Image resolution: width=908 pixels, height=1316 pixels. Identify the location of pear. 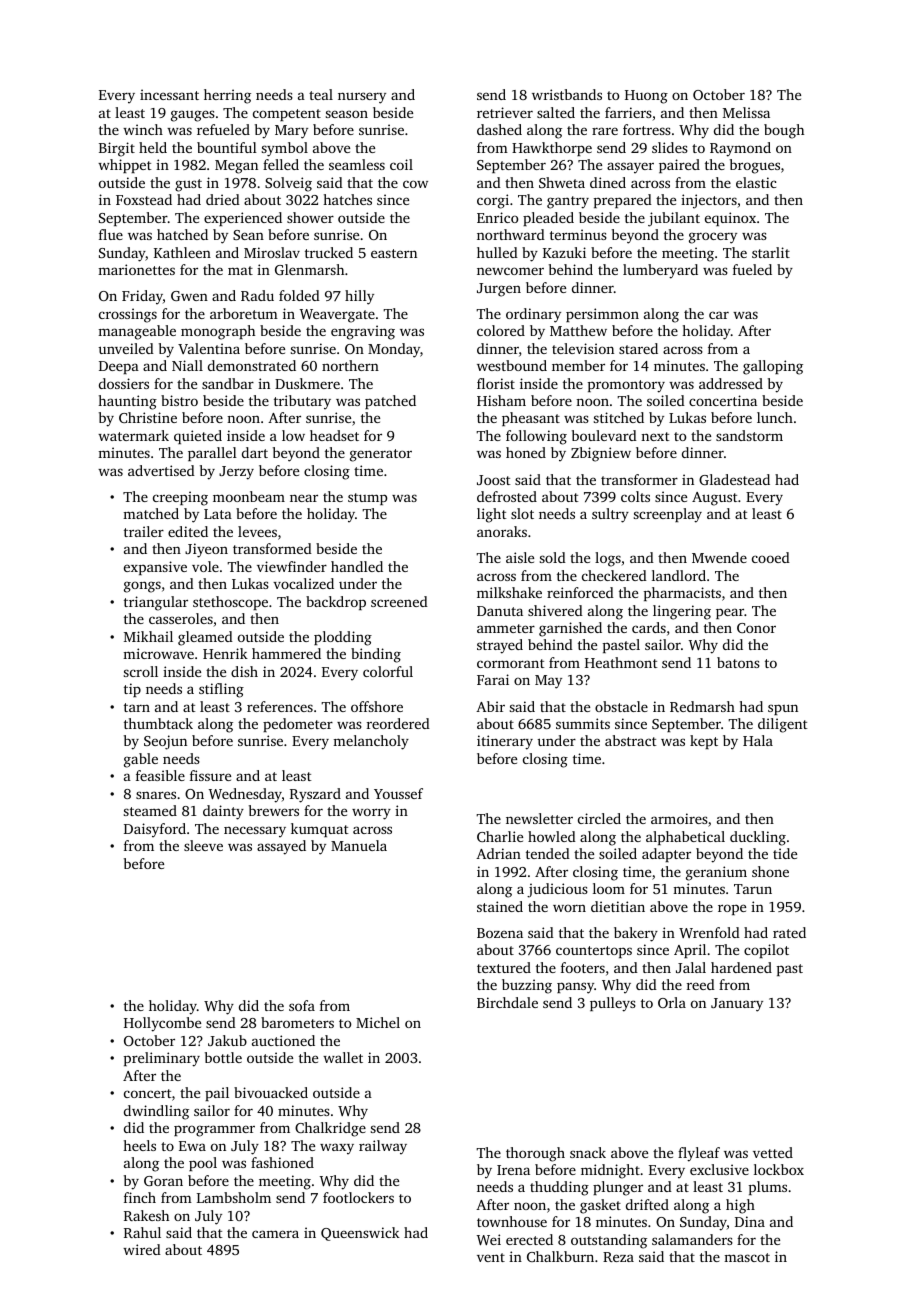
(730, 613).
